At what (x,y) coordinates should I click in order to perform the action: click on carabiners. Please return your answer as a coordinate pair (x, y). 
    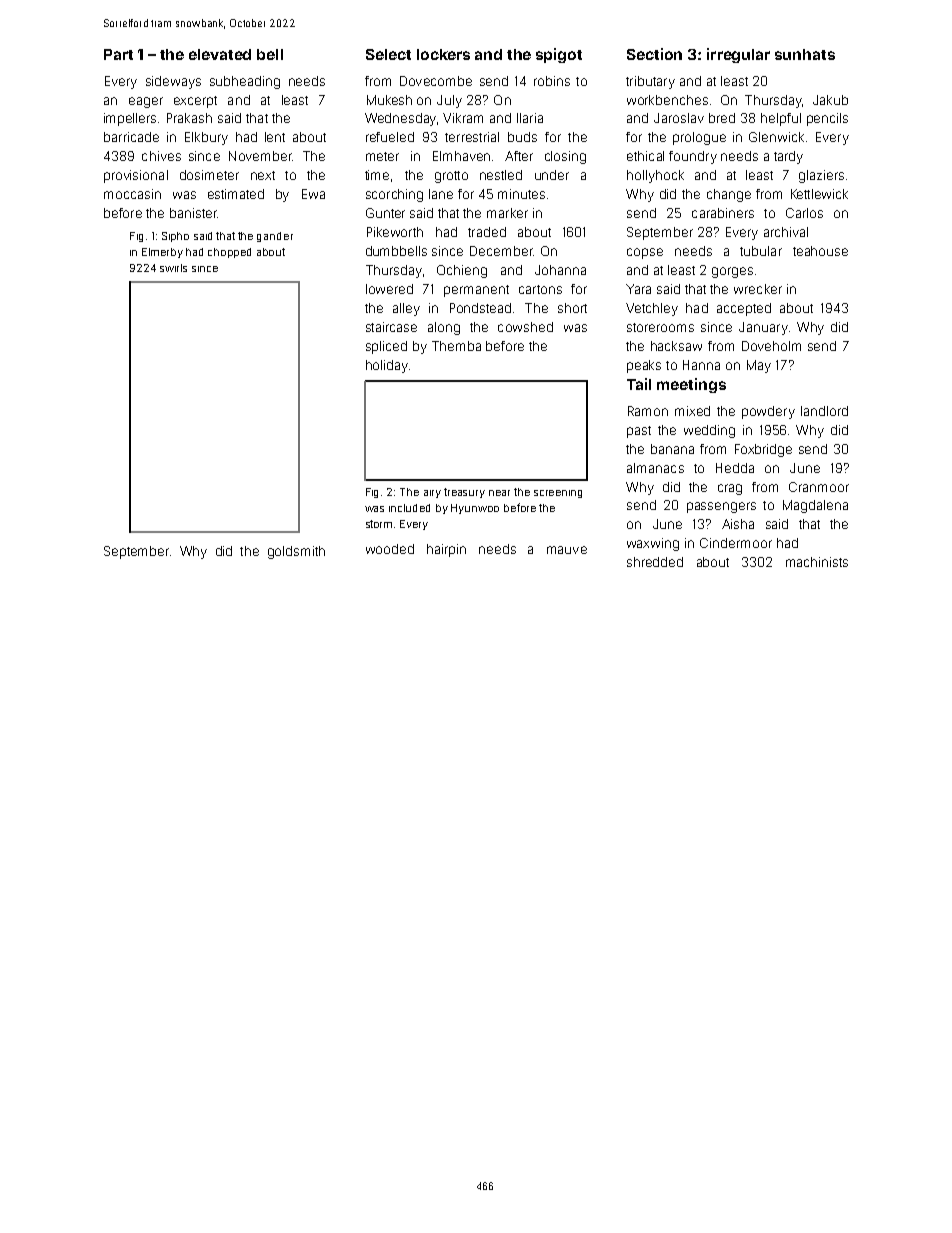
    Looking at the image, I should click on (723, 213).
